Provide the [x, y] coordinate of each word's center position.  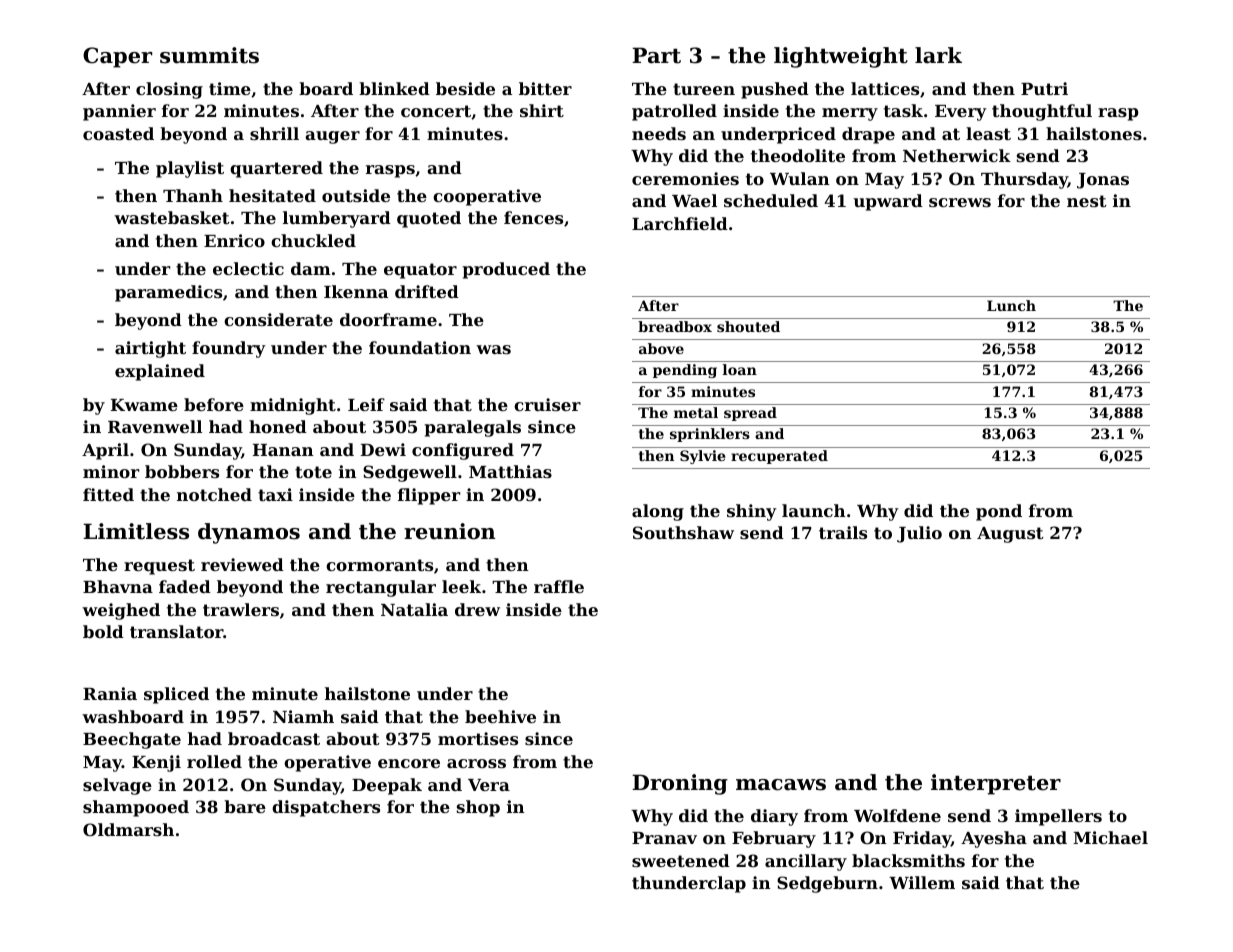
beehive [500, 716]
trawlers [241, 609]
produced [506, 270]
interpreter [996, 784]
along [658, 512]
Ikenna [356, 291]
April [105, 451]
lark [938, 55]
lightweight [841, 57]
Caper [117, 57]
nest [1087, 201]
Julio [919, 534]
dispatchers [326, 808]
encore [409, 763]
